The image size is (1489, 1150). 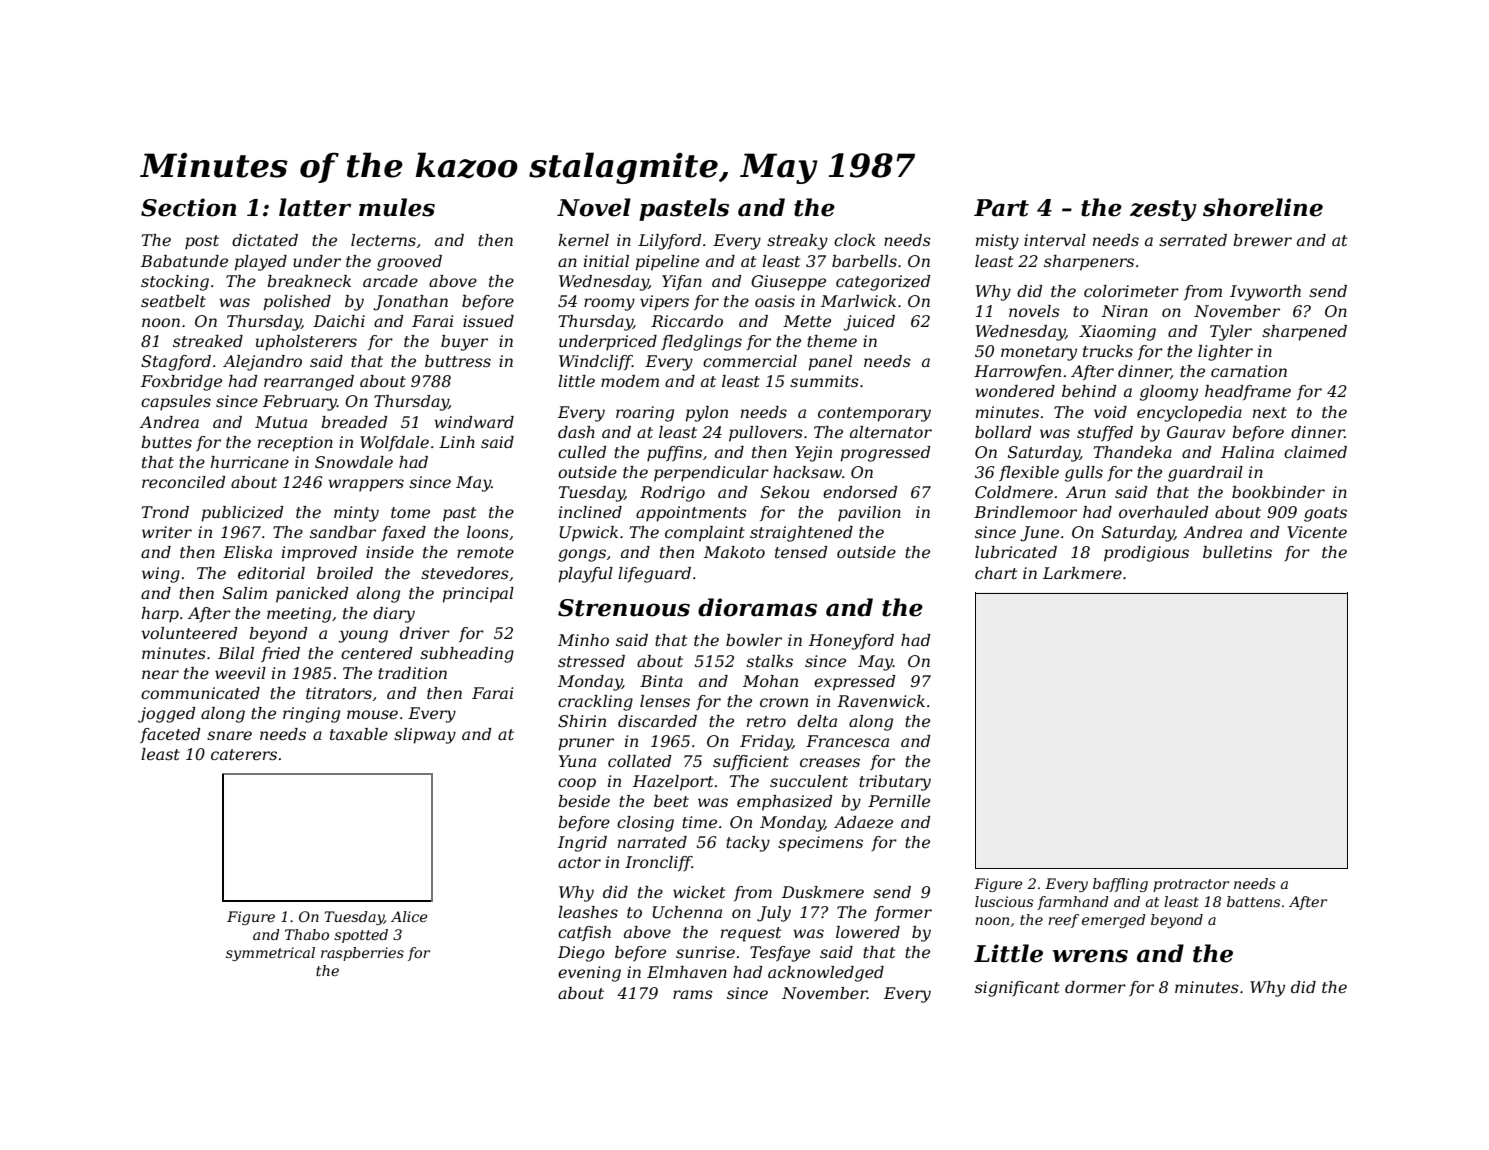 I want to click on grooved, so click(x=409, y=263).
